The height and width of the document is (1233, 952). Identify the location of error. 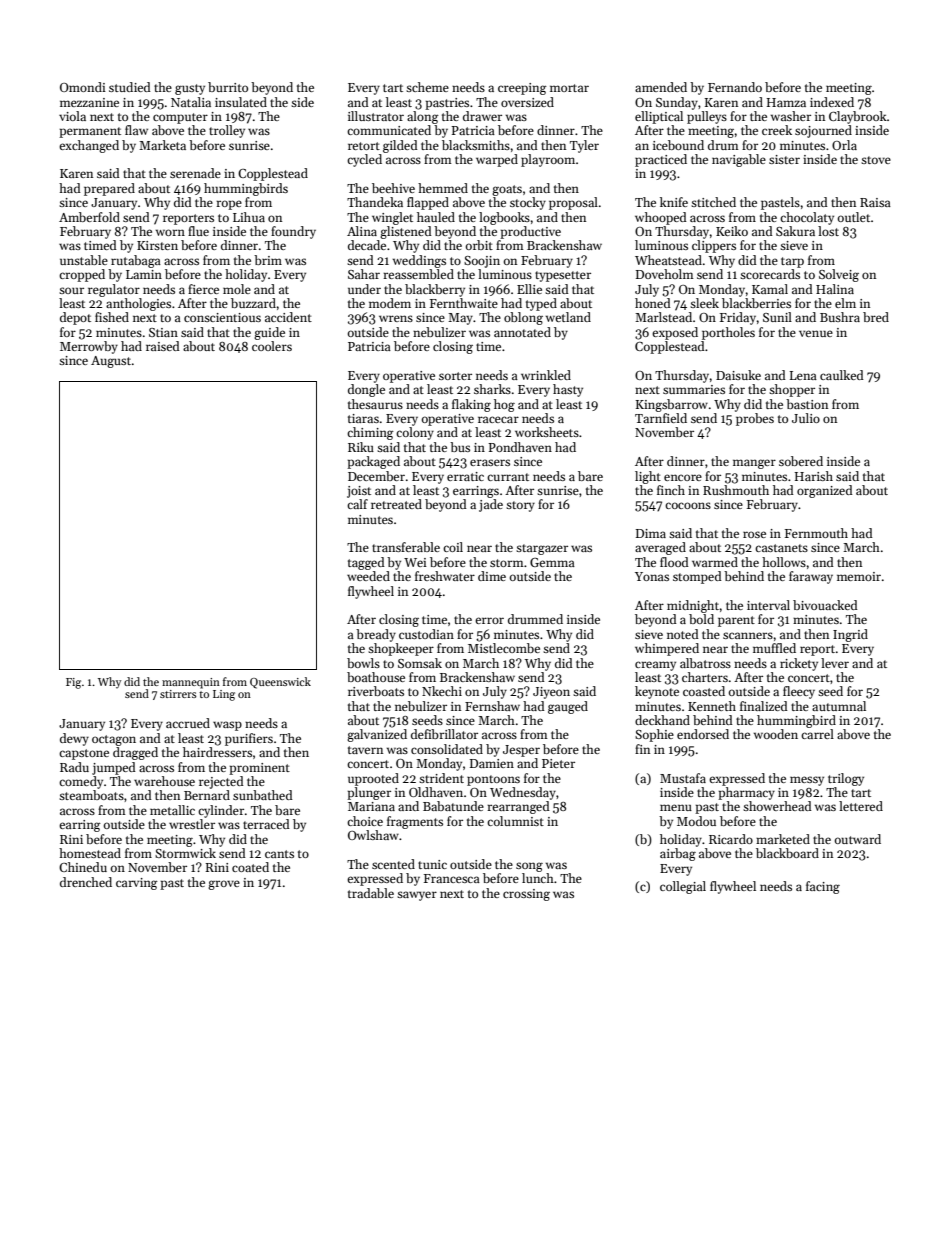
(489, 620).
